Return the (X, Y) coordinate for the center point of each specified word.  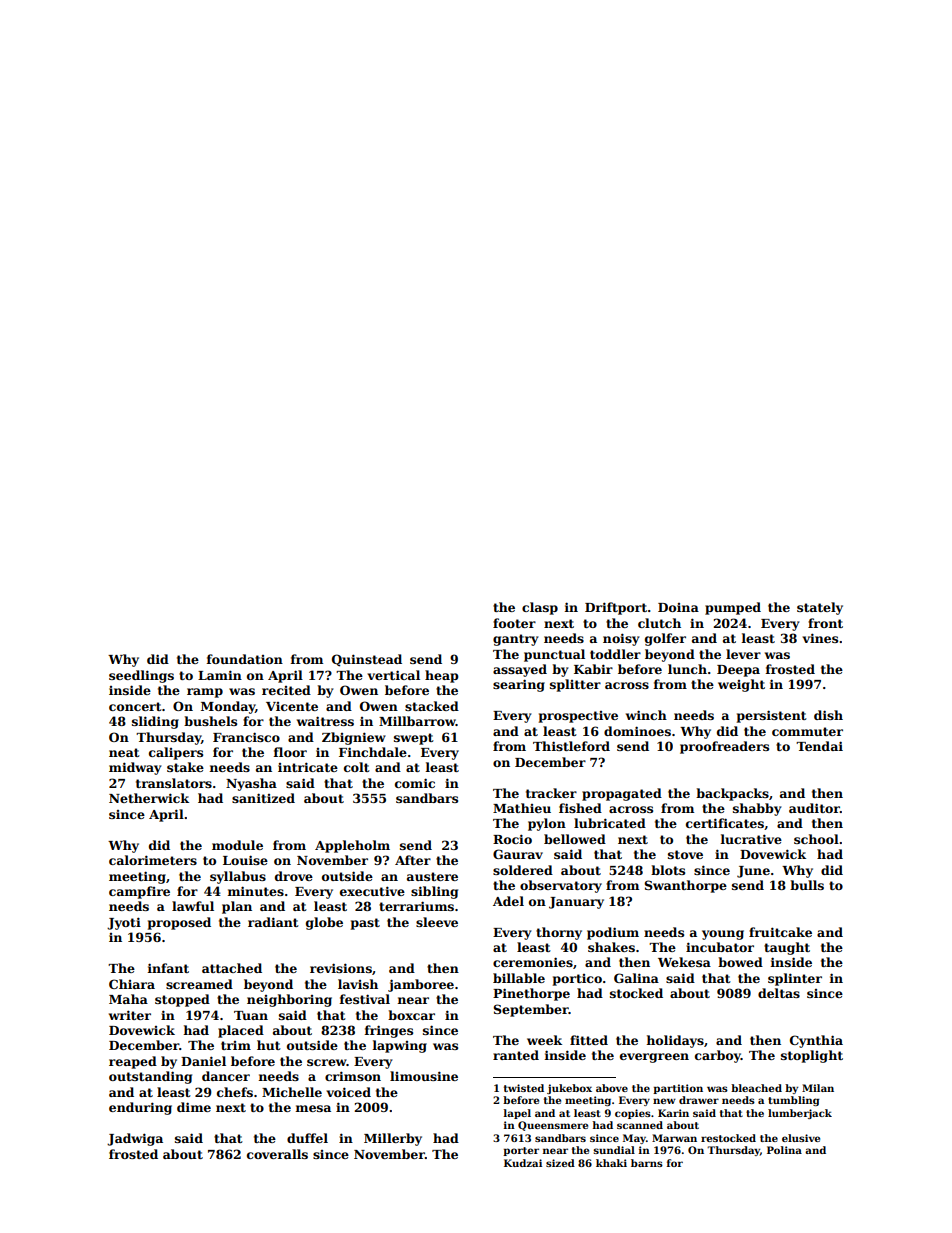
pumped (733, 608)
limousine (424, 1076)
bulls (807, 885)
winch (646, 715)
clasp (540, 608)
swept (414, 739)
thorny (559, 933)
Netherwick (149, 798)
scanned (640, 1125)
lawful (193, 906)
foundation (245, 659)
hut (269, 1045)
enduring (140, 1108)
